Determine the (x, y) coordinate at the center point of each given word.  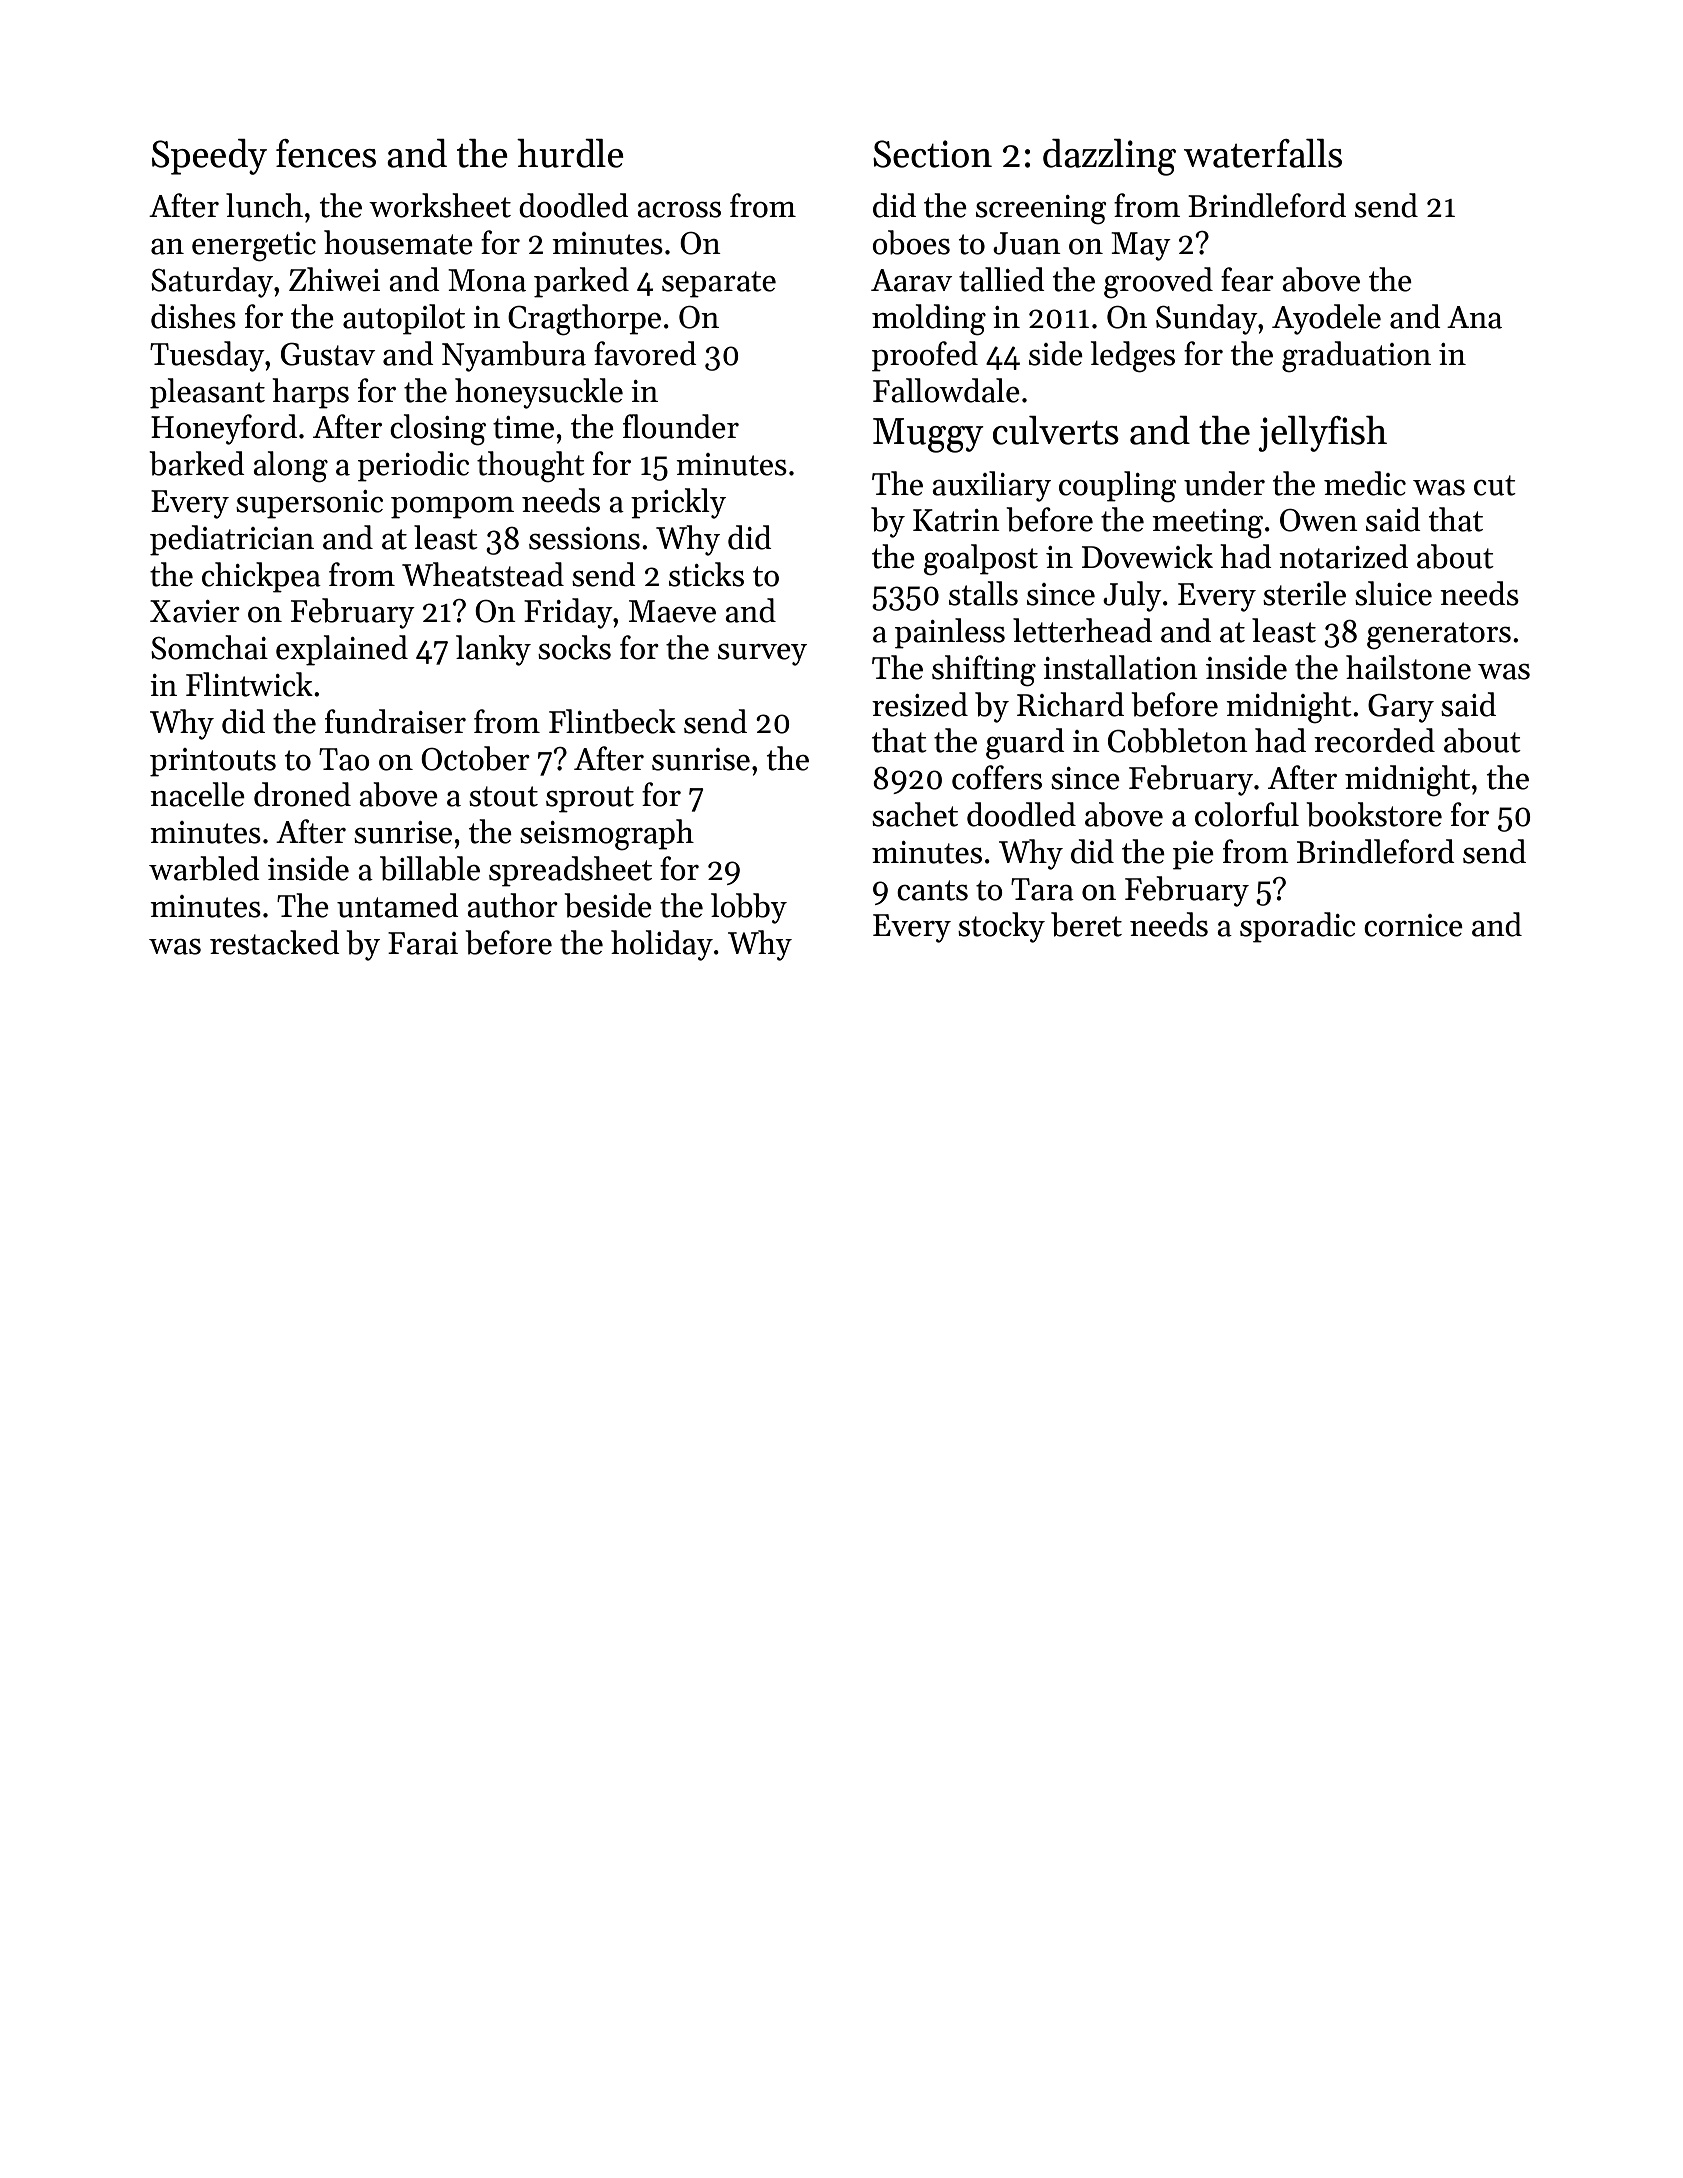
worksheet (440, 205)
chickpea (261, 577)
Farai (423, 943)
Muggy (928, 435)
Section (932, 154)
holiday (662, 945)
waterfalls (1263, 153)
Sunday (1207, 319)
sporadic (1298, 927)
